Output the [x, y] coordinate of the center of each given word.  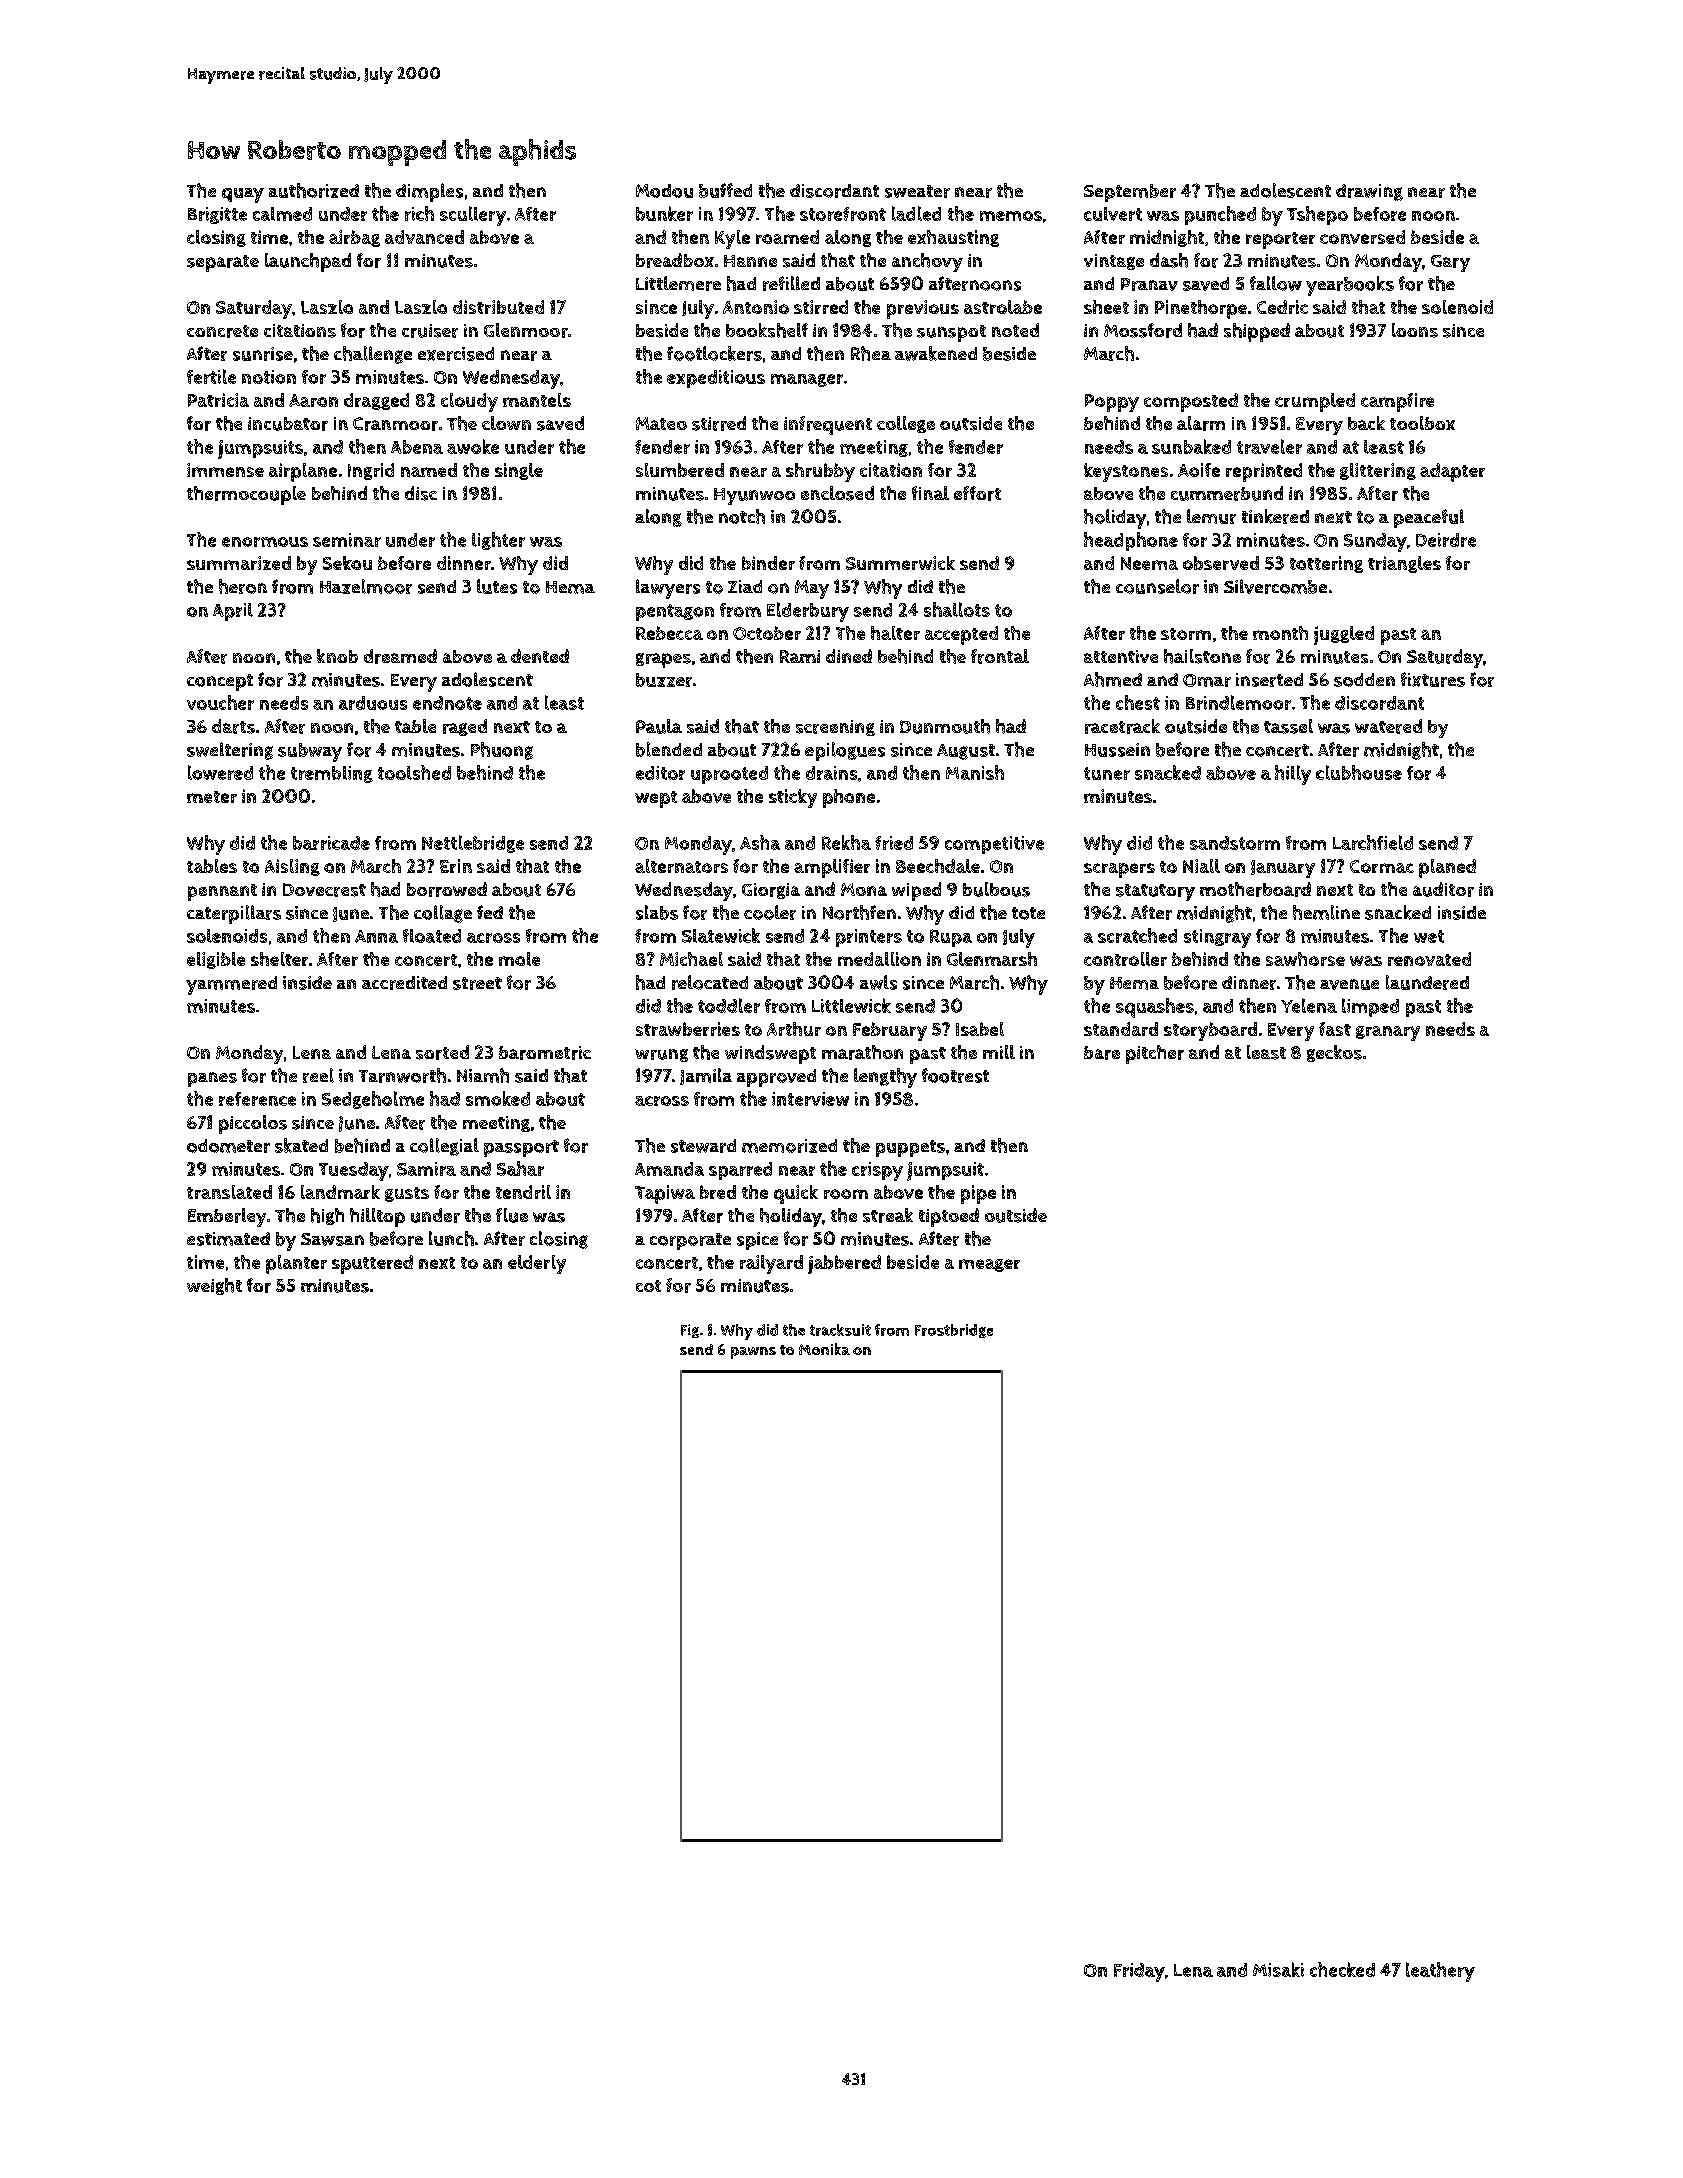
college [906, 424]
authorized [314, 190]
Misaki [1278, 1969]
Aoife [1199, 470]
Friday [1139, 1972]
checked [1342, 1969]
